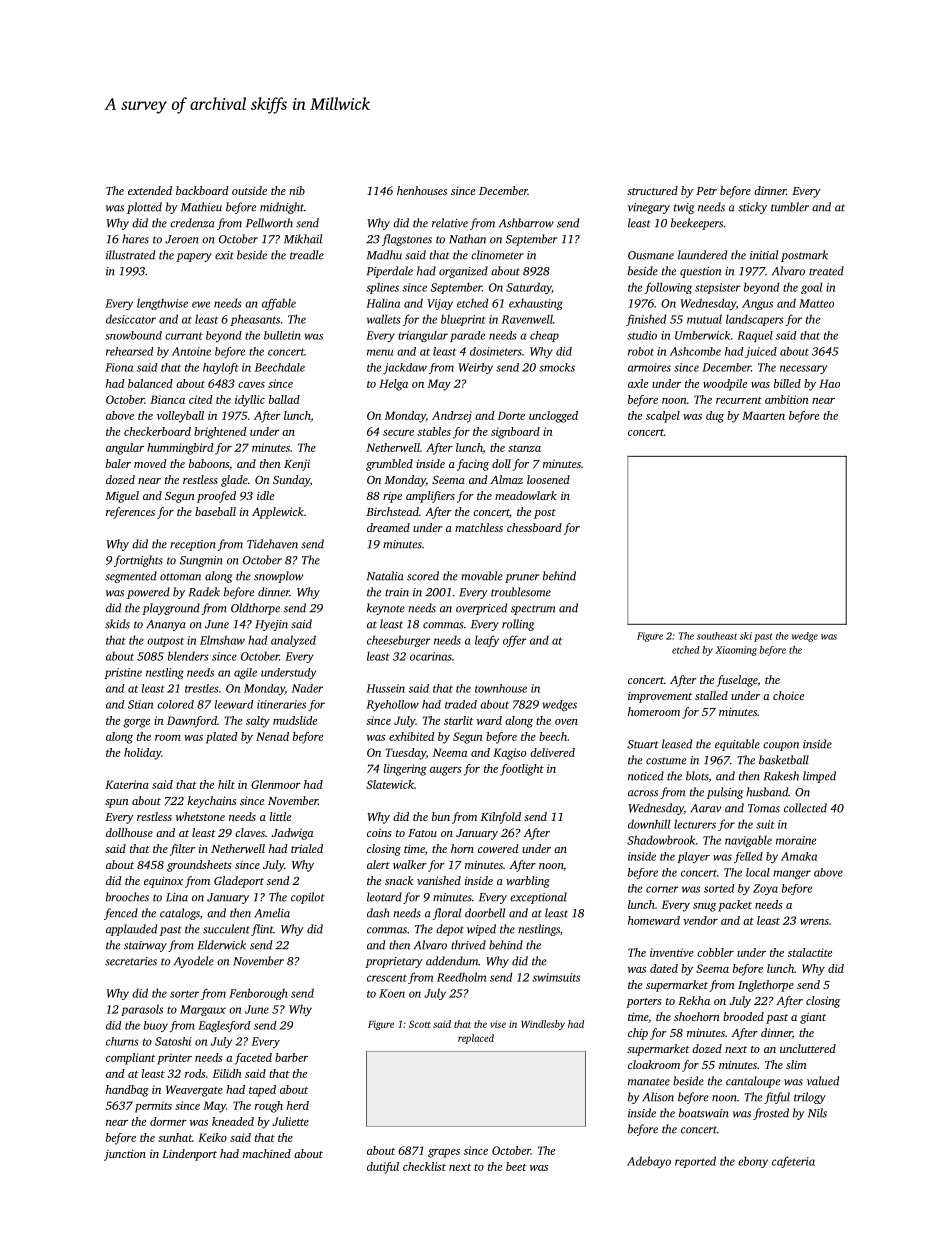 This screenshot has height=1233, width=952. What do you see at coordinates (736, 651) in the screenshot?
I see `Xiaoming` at bounding box center [736, 651].
